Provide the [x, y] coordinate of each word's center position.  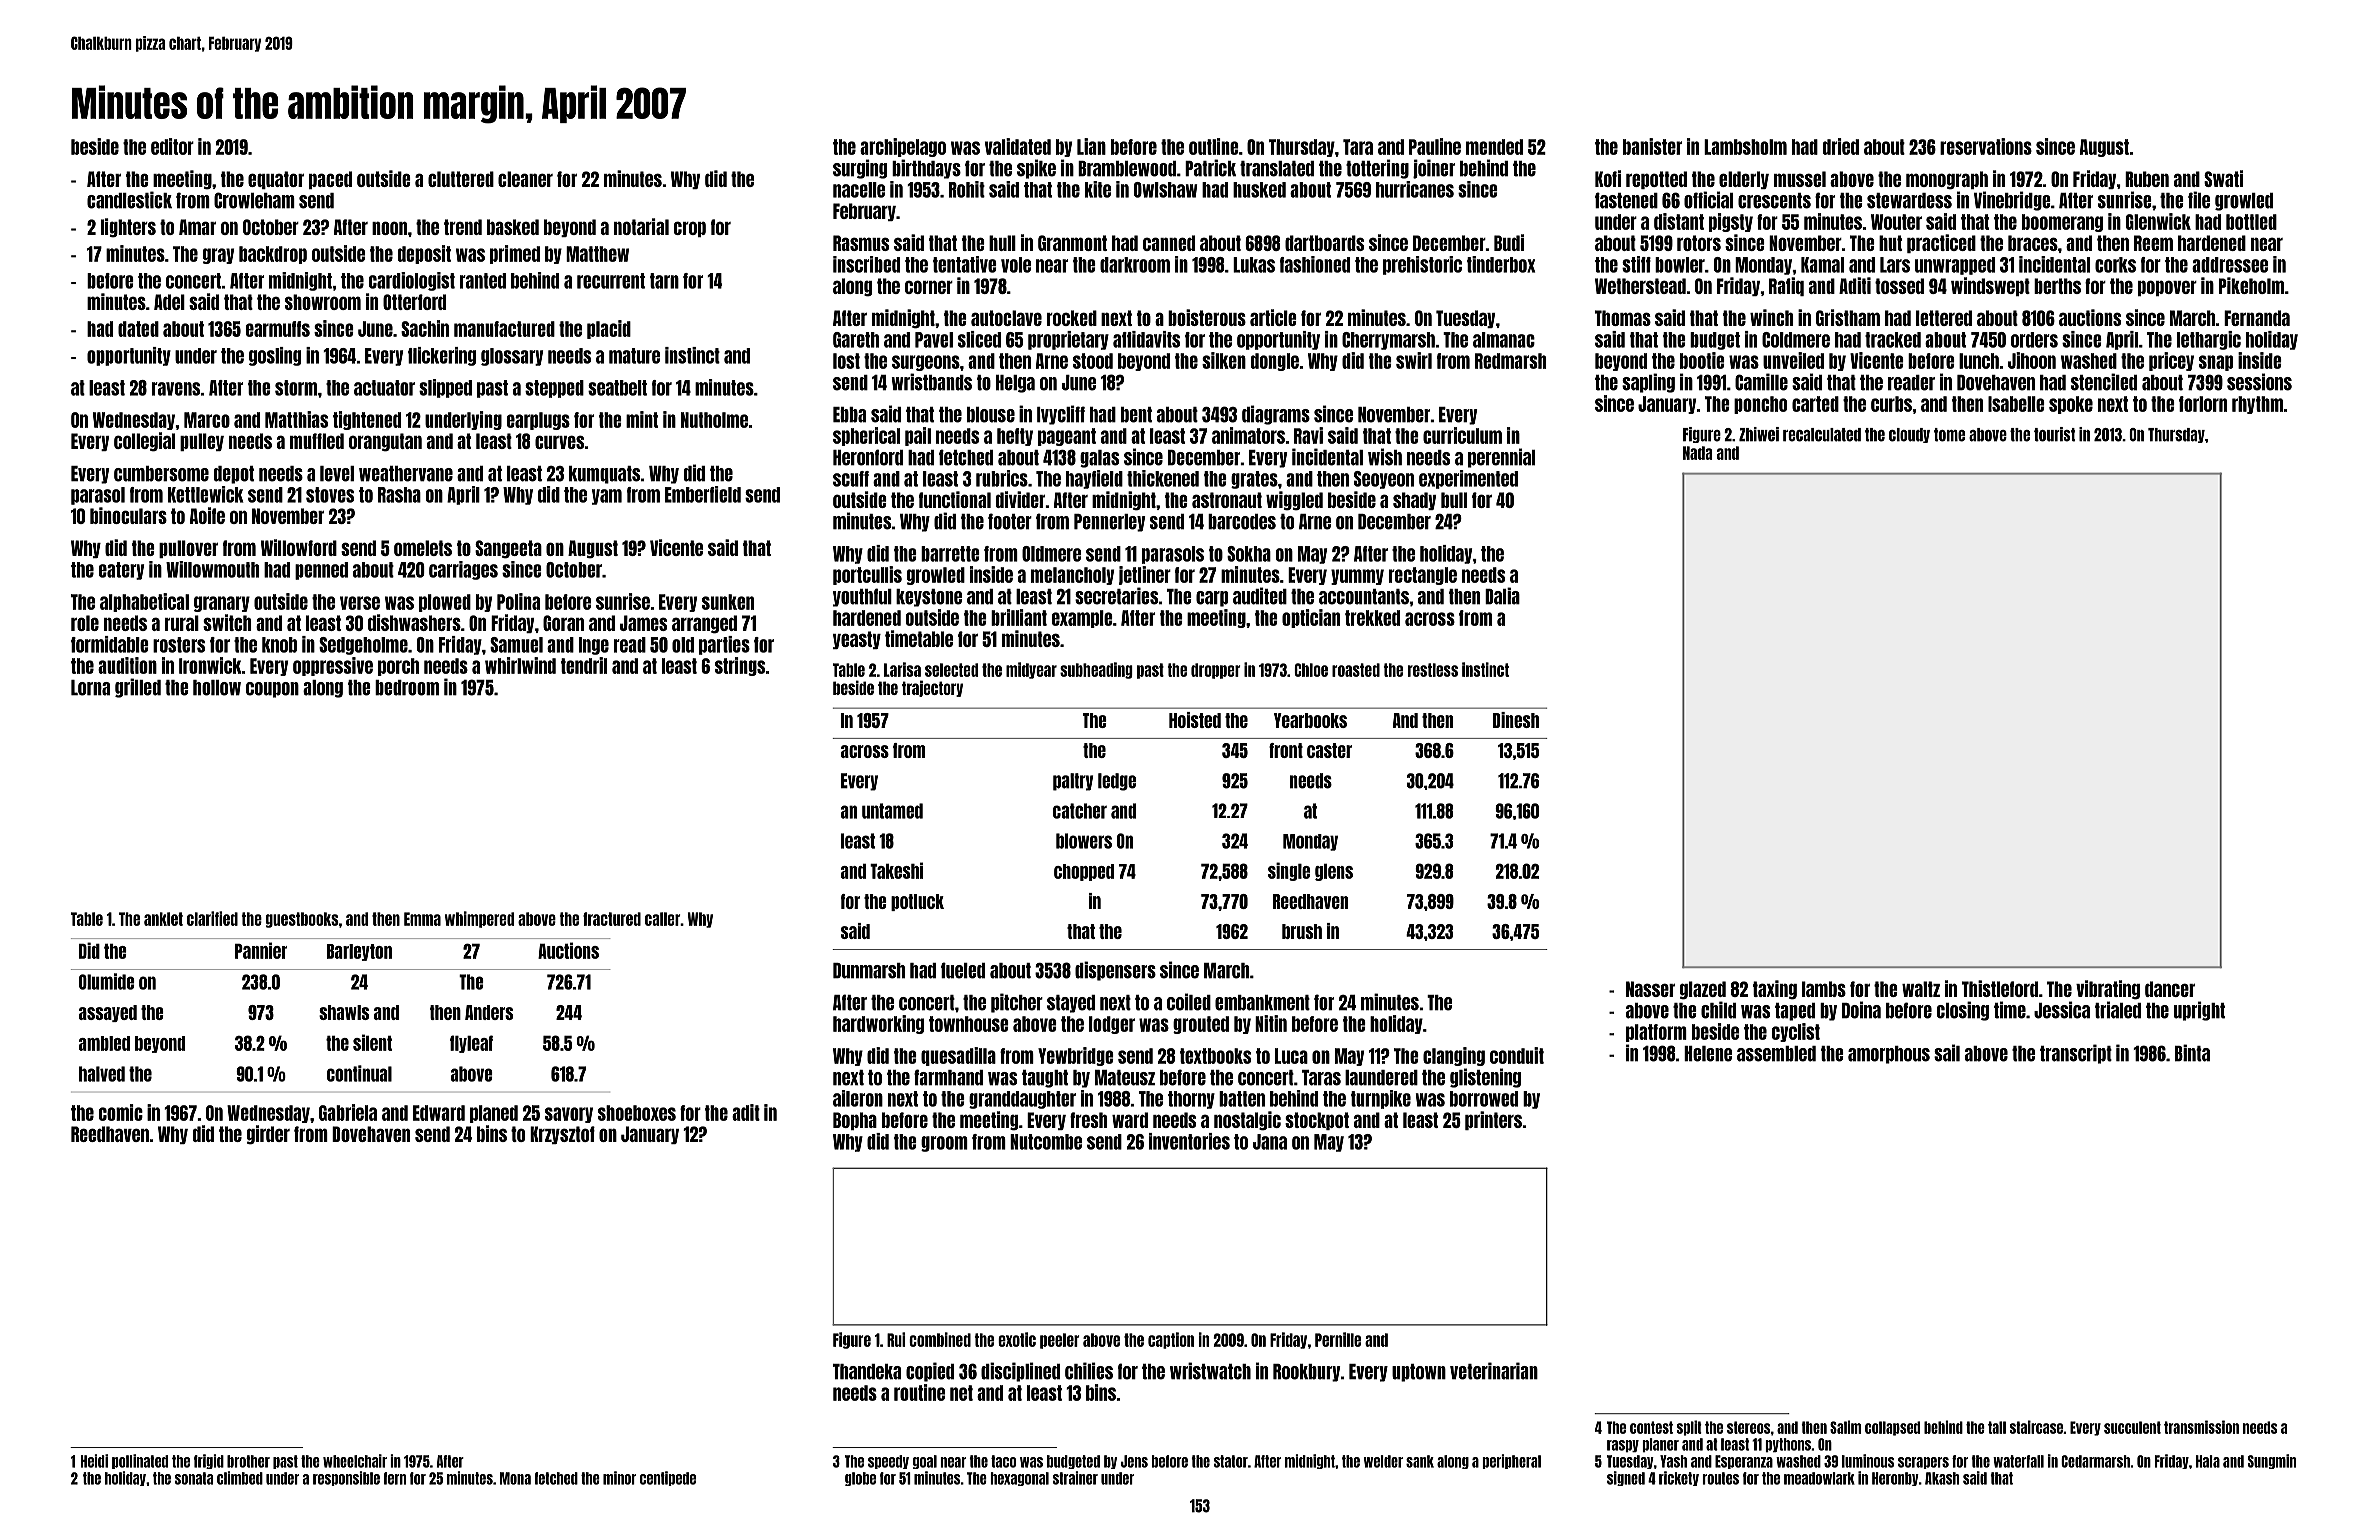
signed [1626, 1478]
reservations [1986, 146]
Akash [1942, 1478]
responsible [346, 1478]
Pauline [1435, 146]
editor [172, 146]
